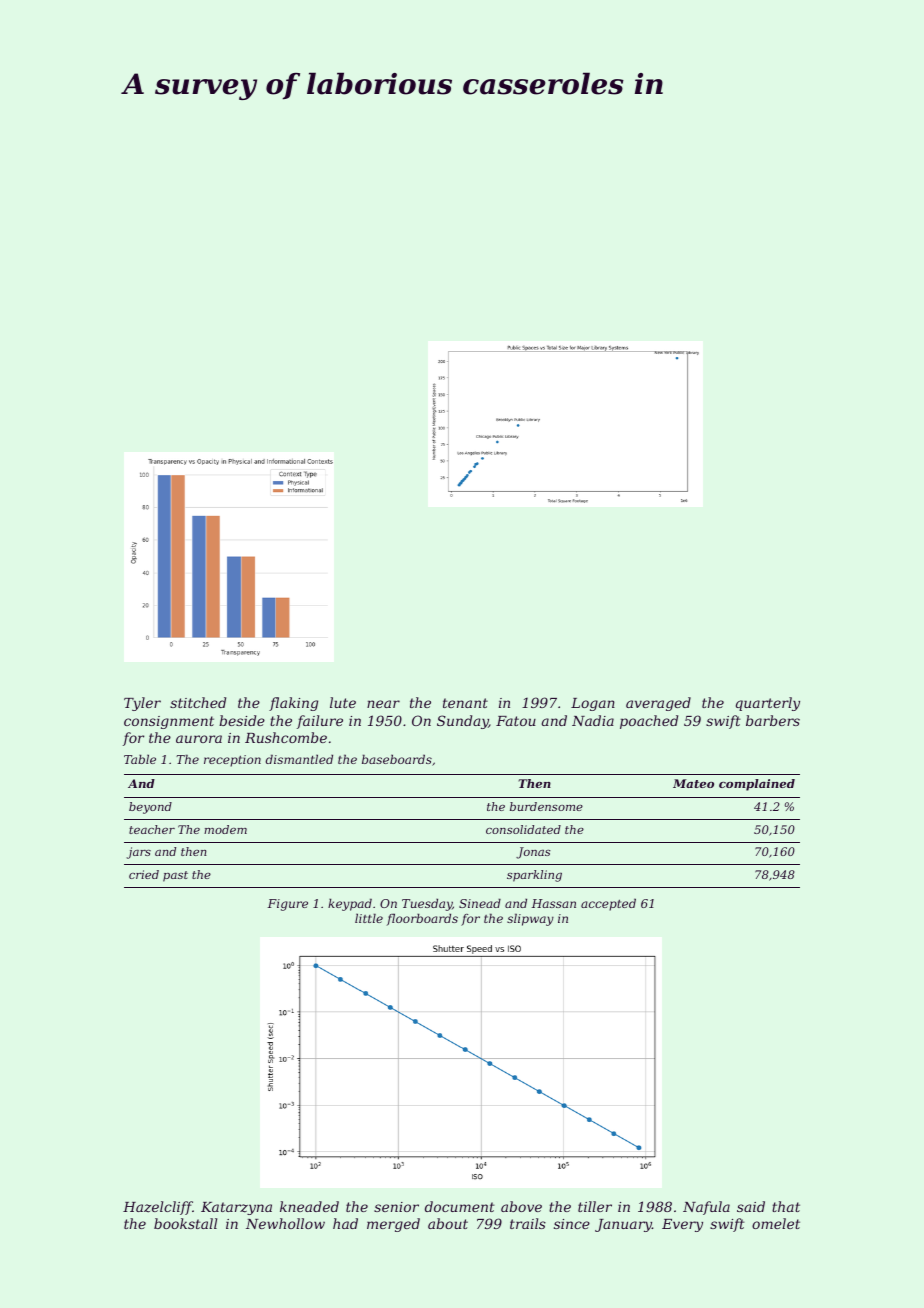  What do you see at coordinates (554, 903) in the screenshot?
I see `Hassan` at bounding box center [554, 903].
